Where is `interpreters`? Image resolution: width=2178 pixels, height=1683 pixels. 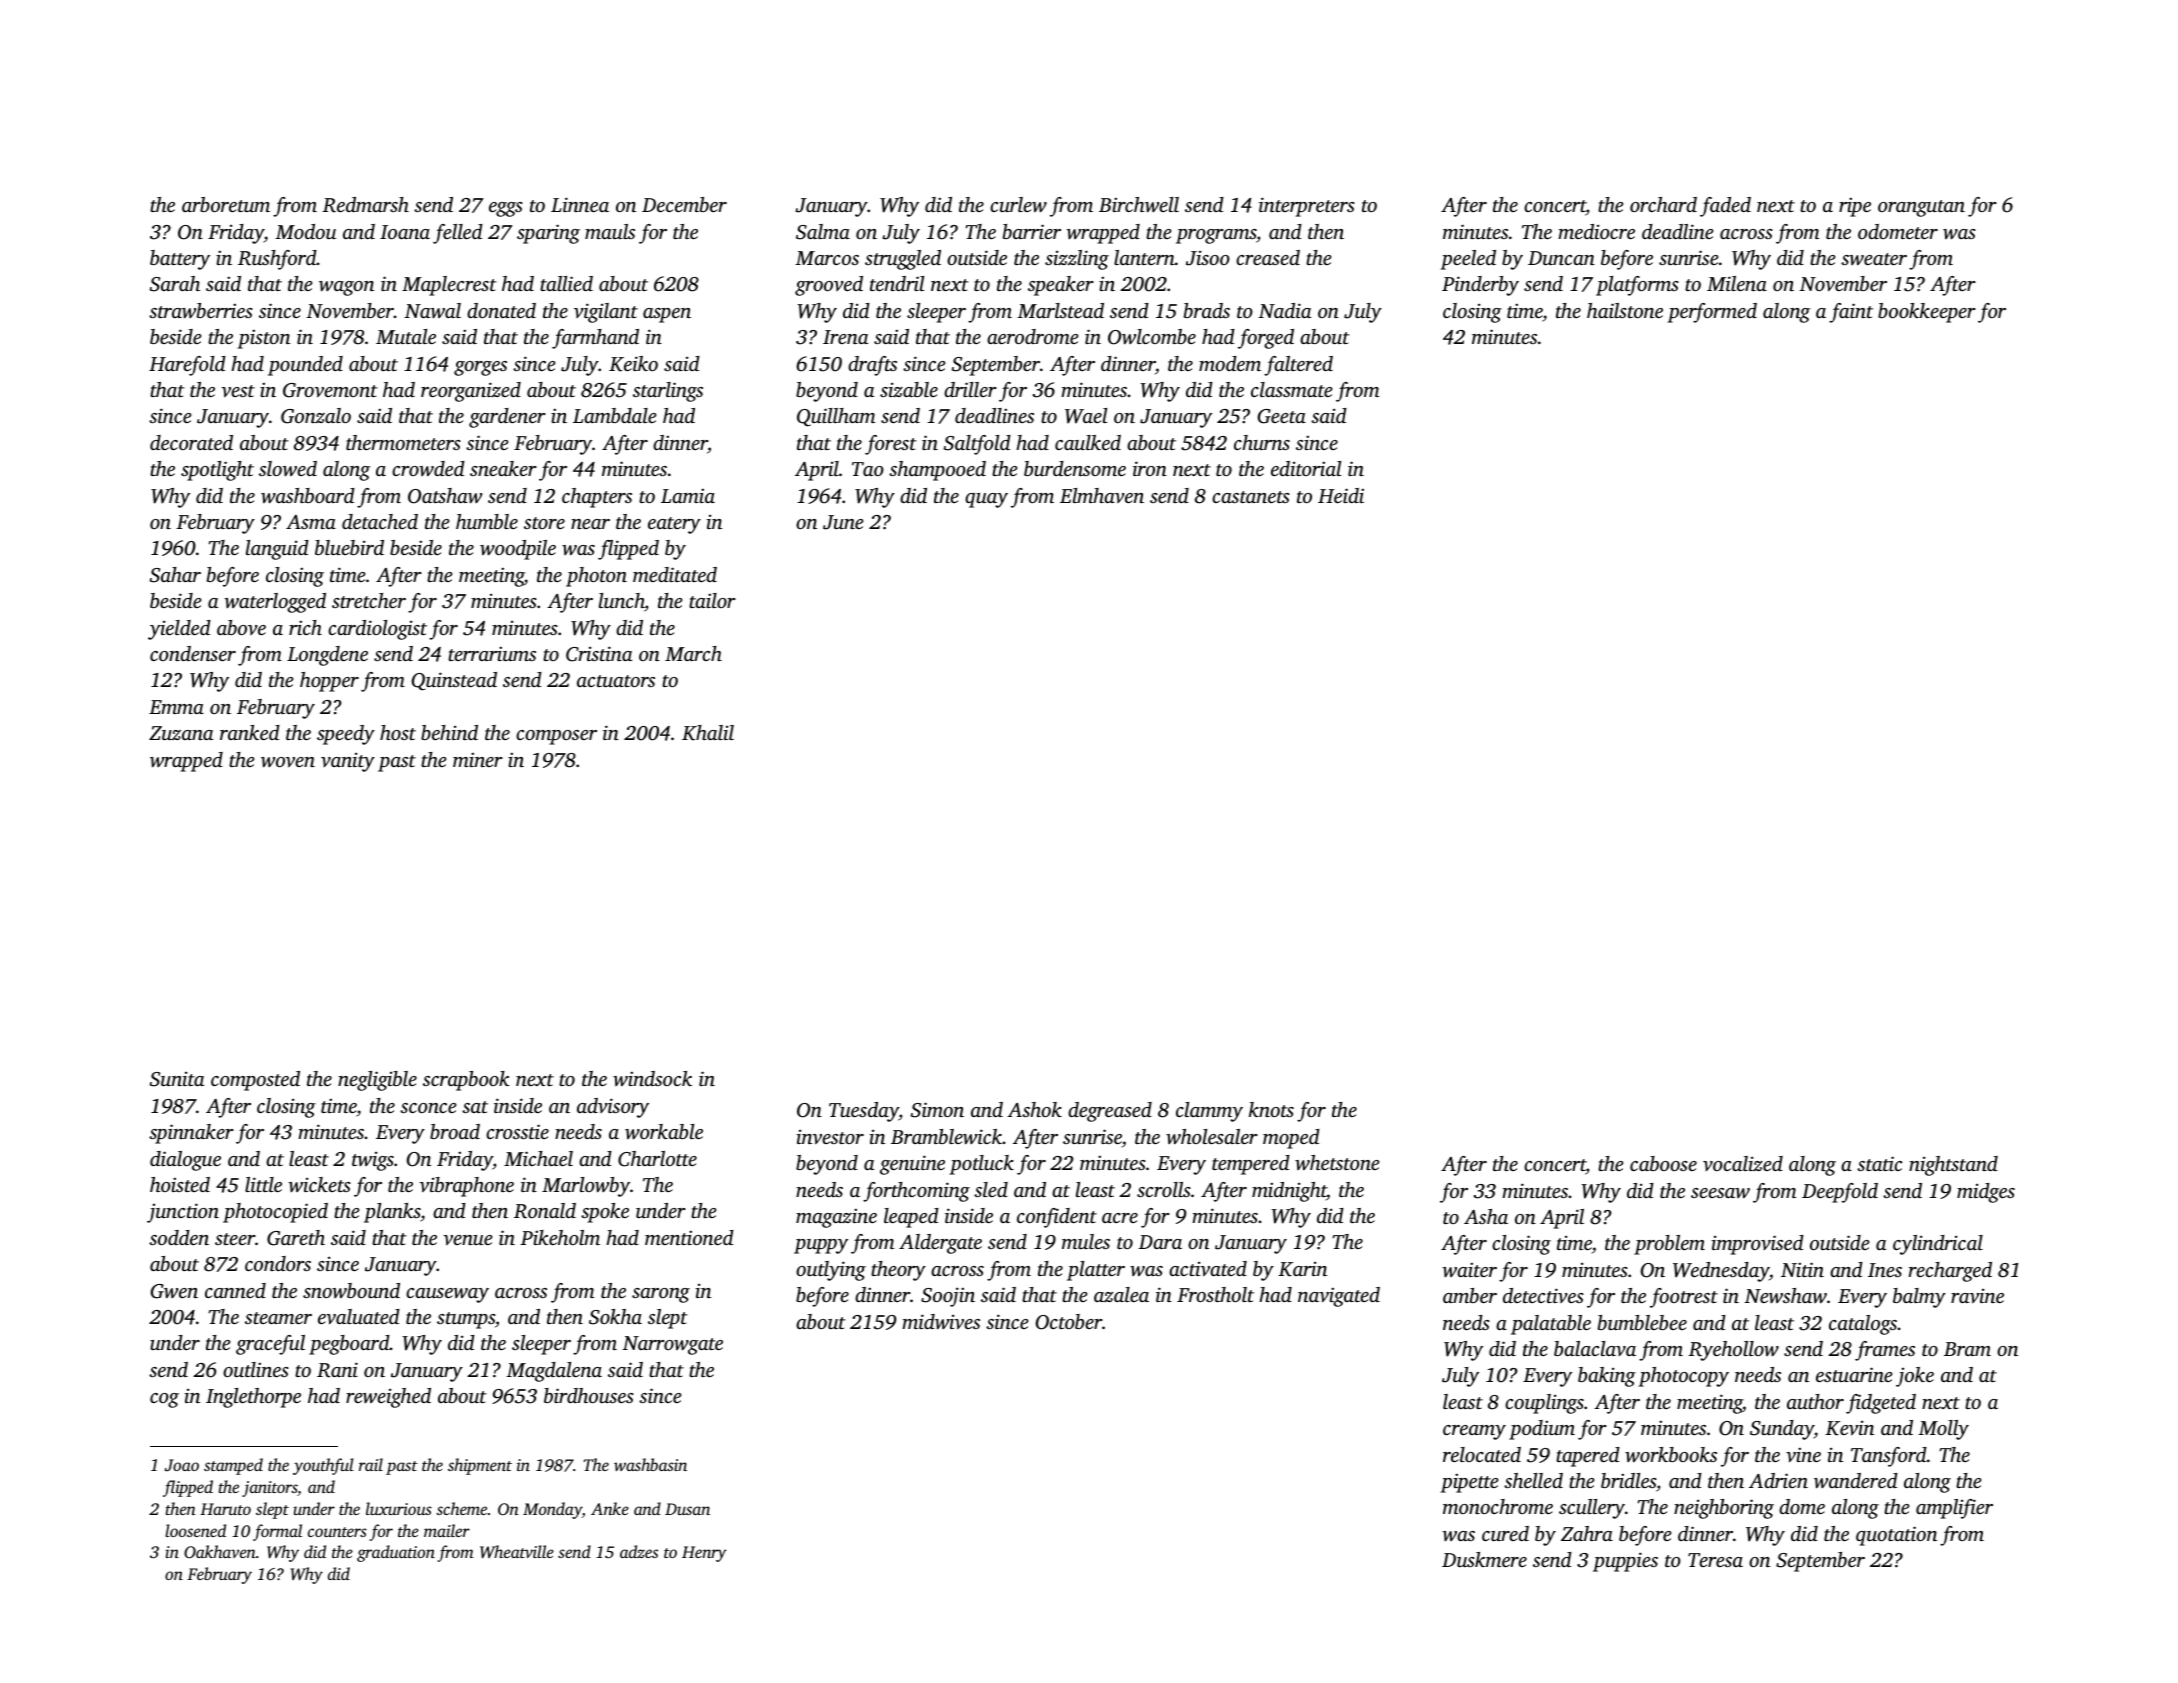
interpreters is located at coordinates (1307, 207).
